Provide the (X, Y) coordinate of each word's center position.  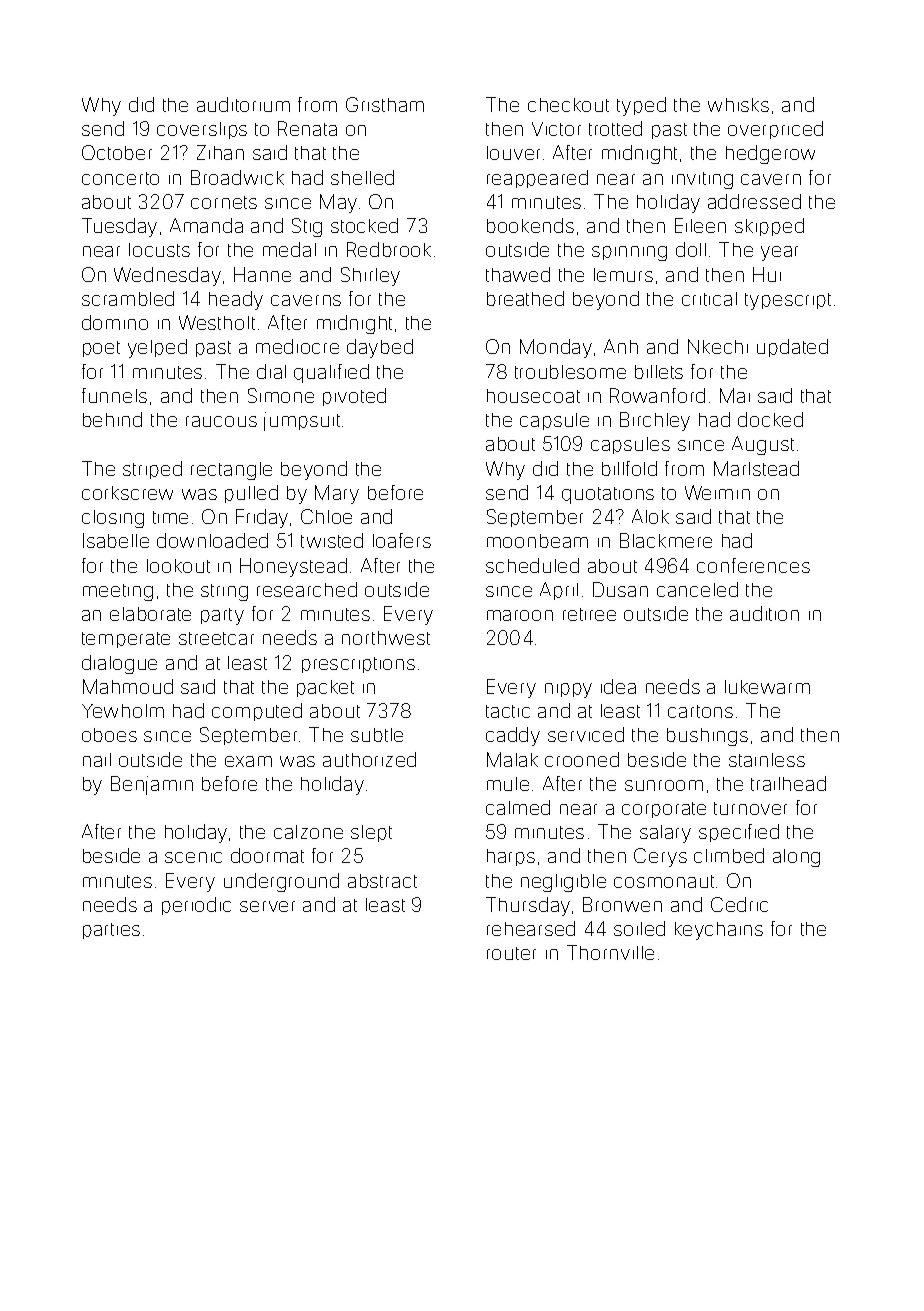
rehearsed (531, 928)
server (267, 906)
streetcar (216, 638)
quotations (608, 495)
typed (641, 106)
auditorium (243, 104)
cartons (700, 711)
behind (112, 419)
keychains (719, 931)
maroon (520, 615)
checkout (568, 105)
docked (770, 419)
